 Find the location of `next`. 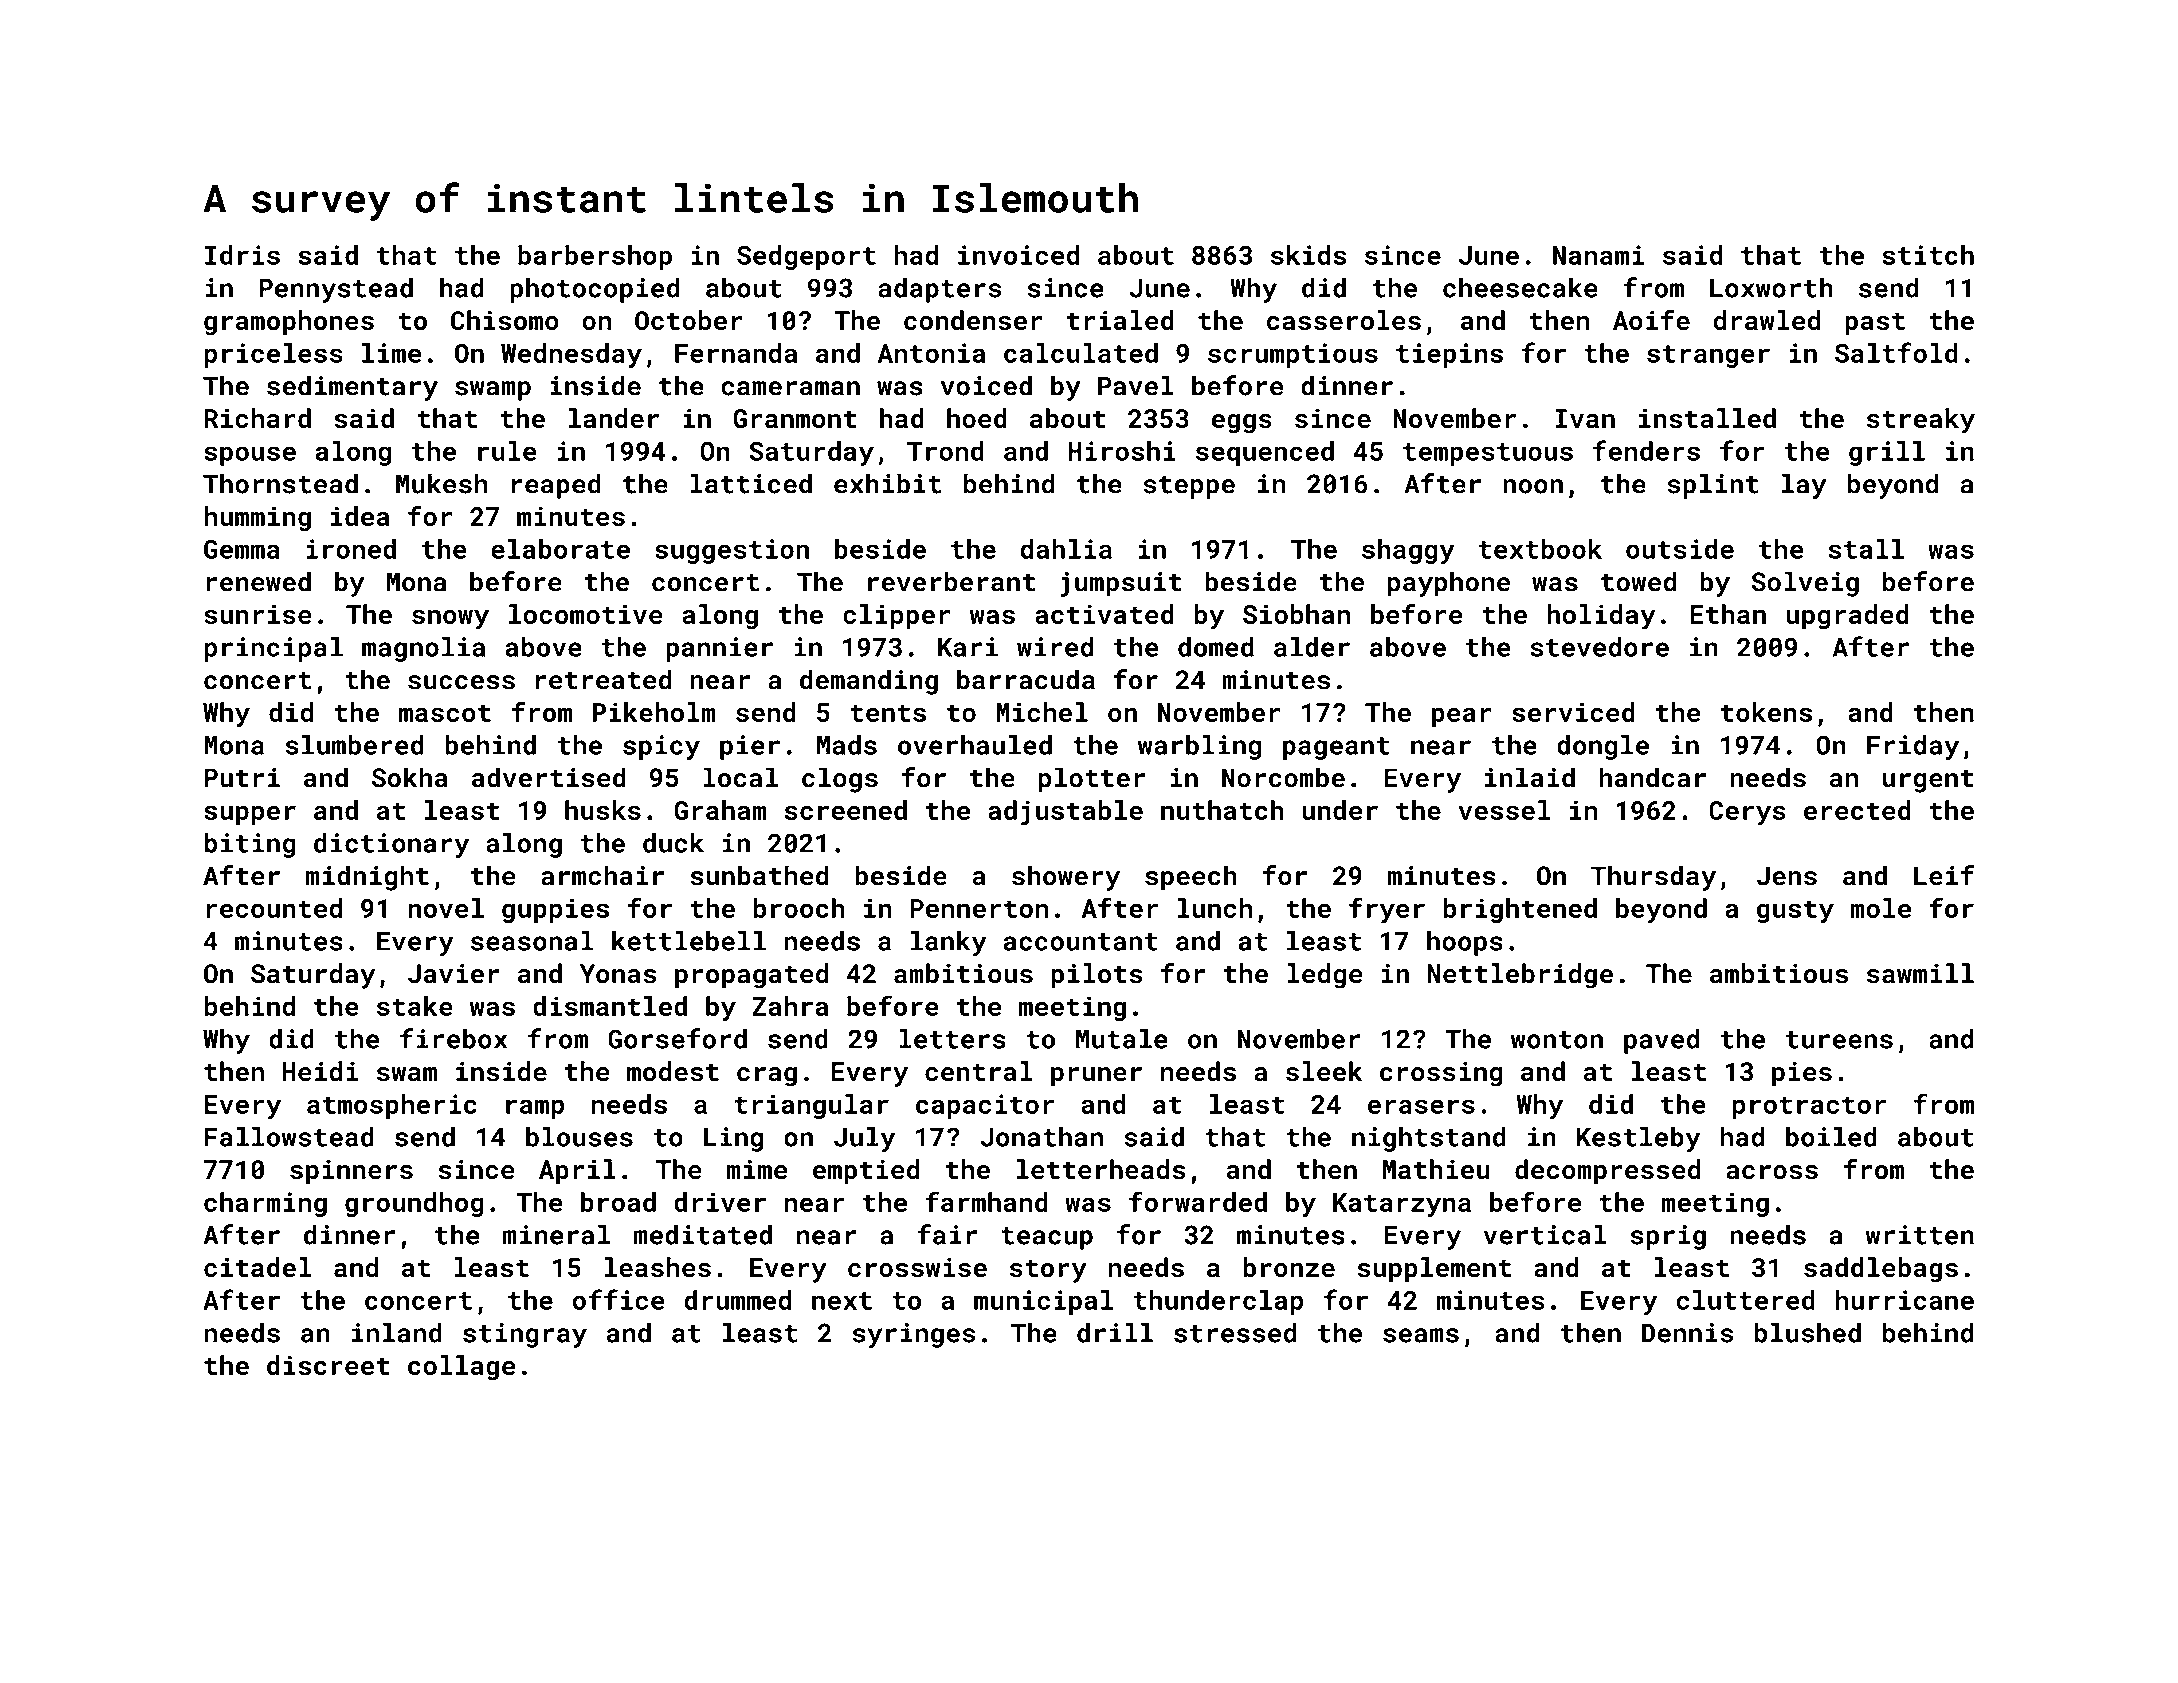

next is located at coordinates (842, 1301).
